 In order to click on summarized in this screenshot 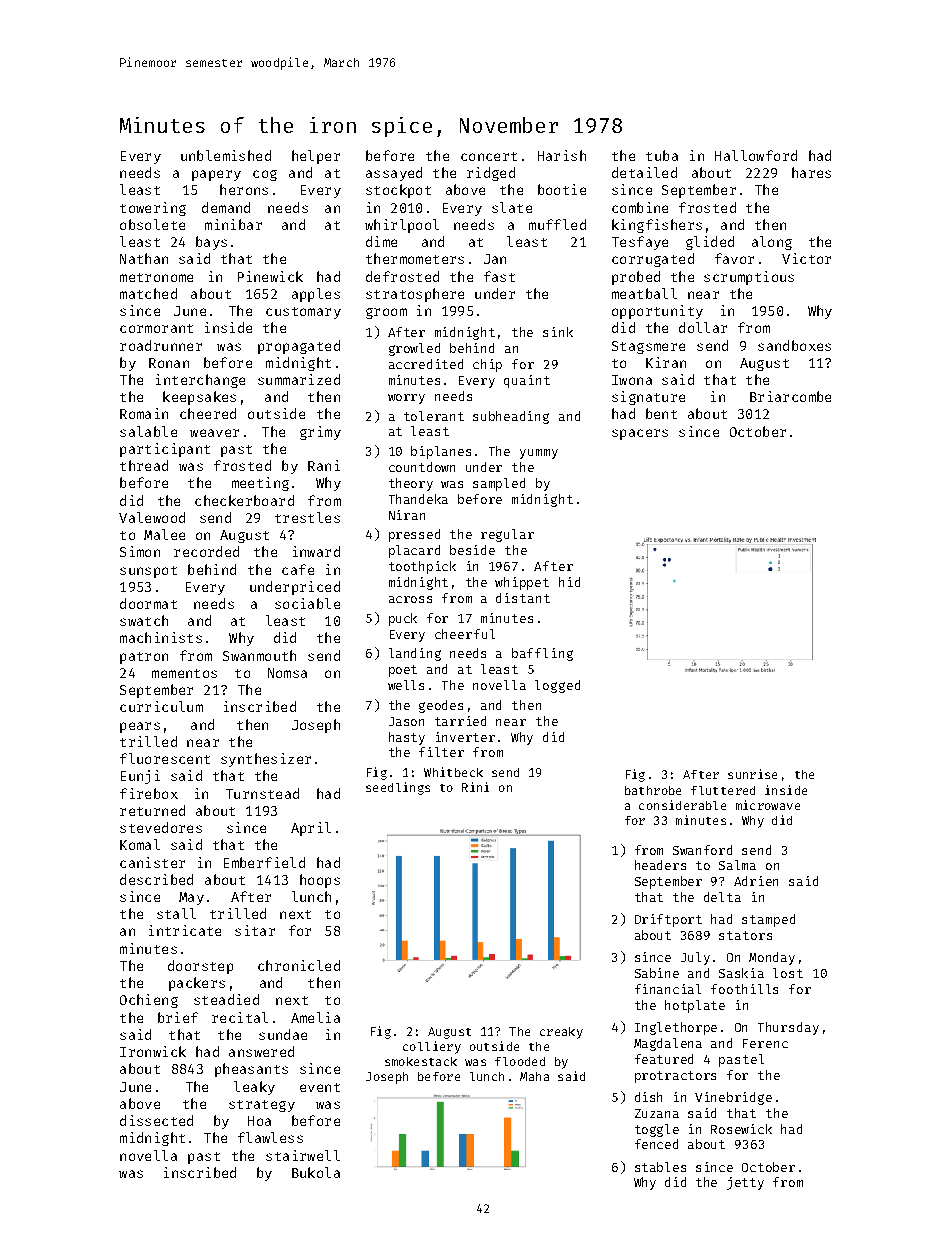, I will do `click(299, 379)`.
